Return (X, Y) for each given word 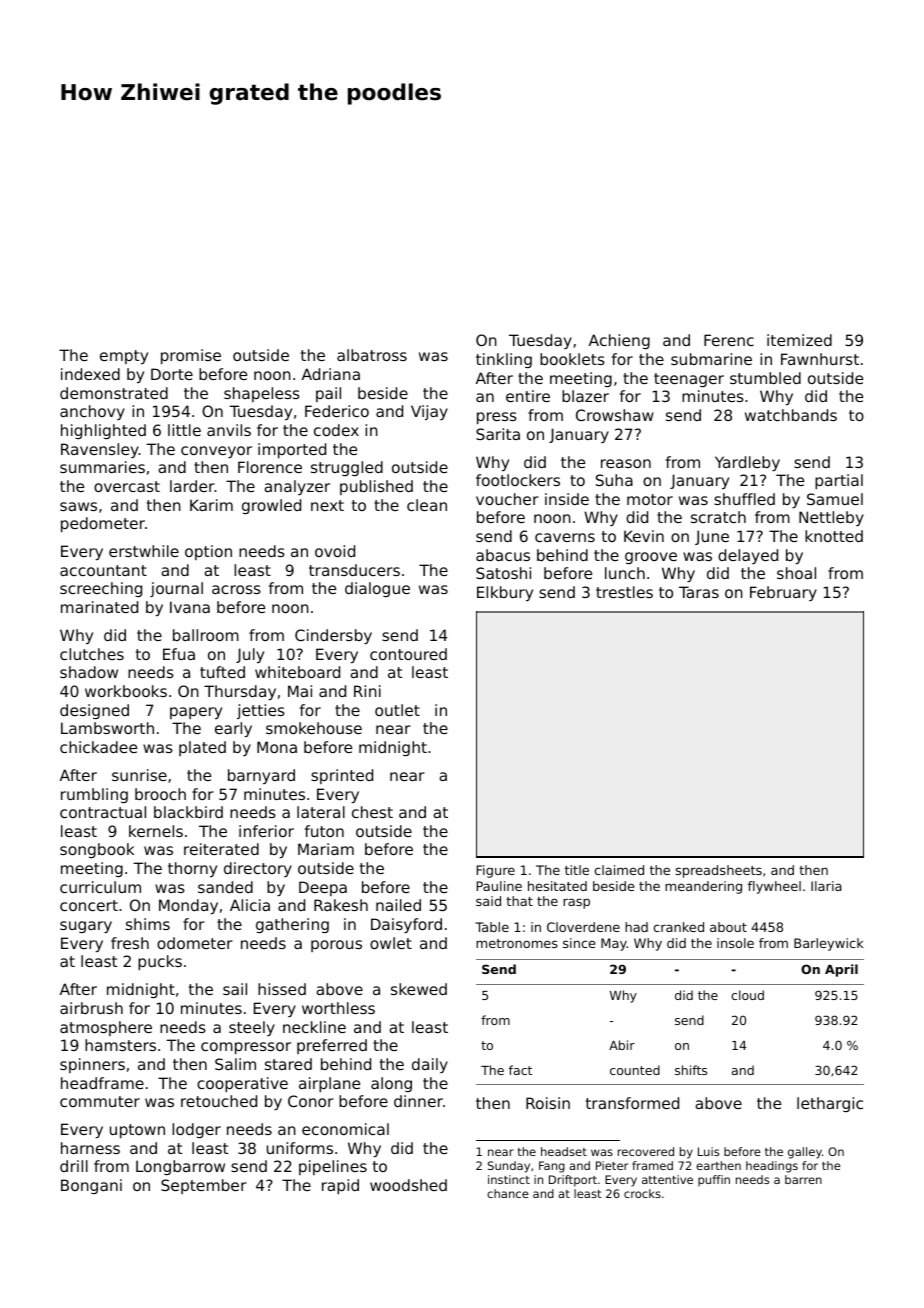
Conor (311, 1101)
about (728, 927)
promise (191, 356)
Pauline (499, 886)
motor (650, 499)
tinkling (504, 360)
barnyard (261, 776)
